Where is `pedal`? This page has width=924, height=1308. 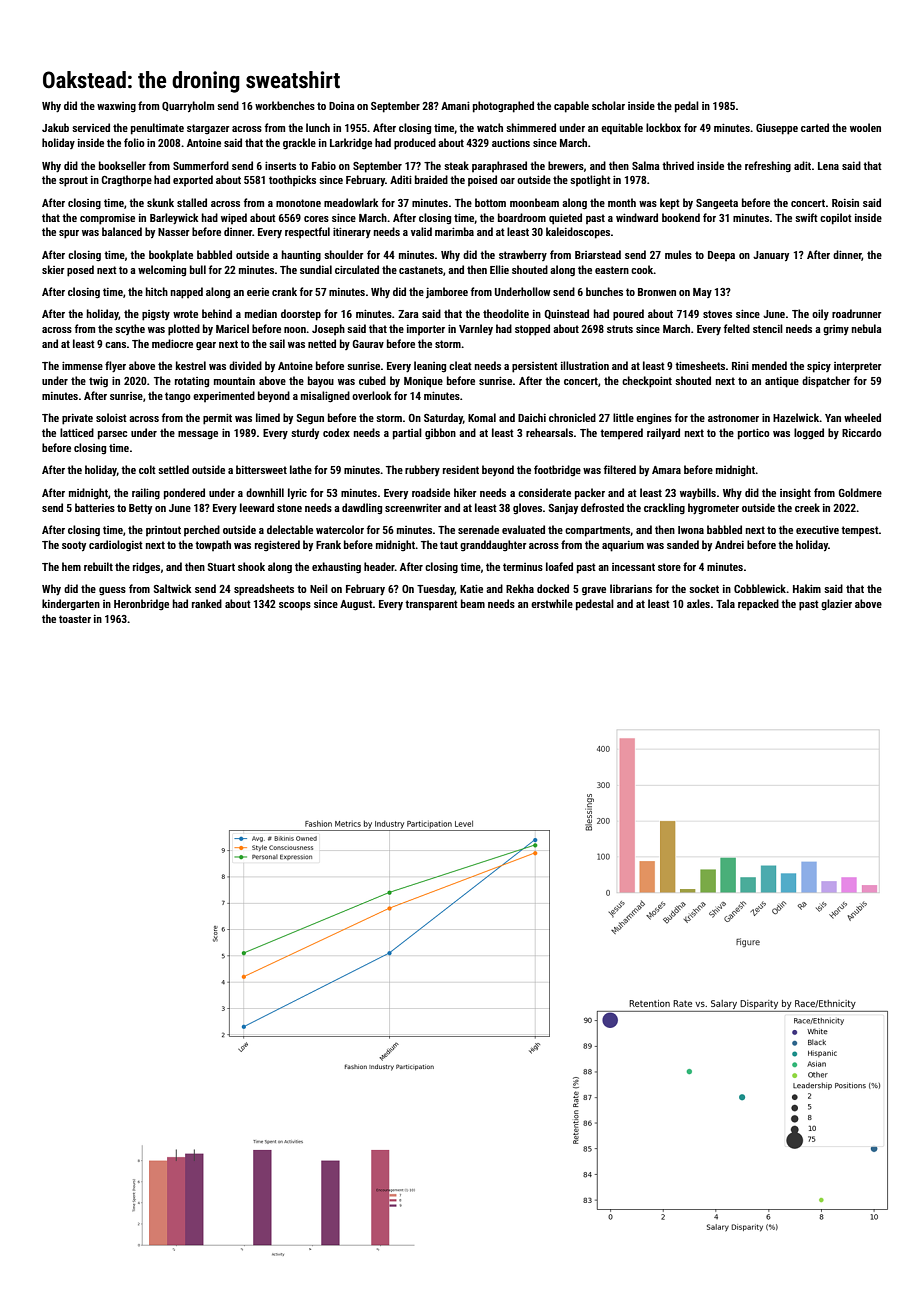 pedal is located at coordinates (687, 107).
